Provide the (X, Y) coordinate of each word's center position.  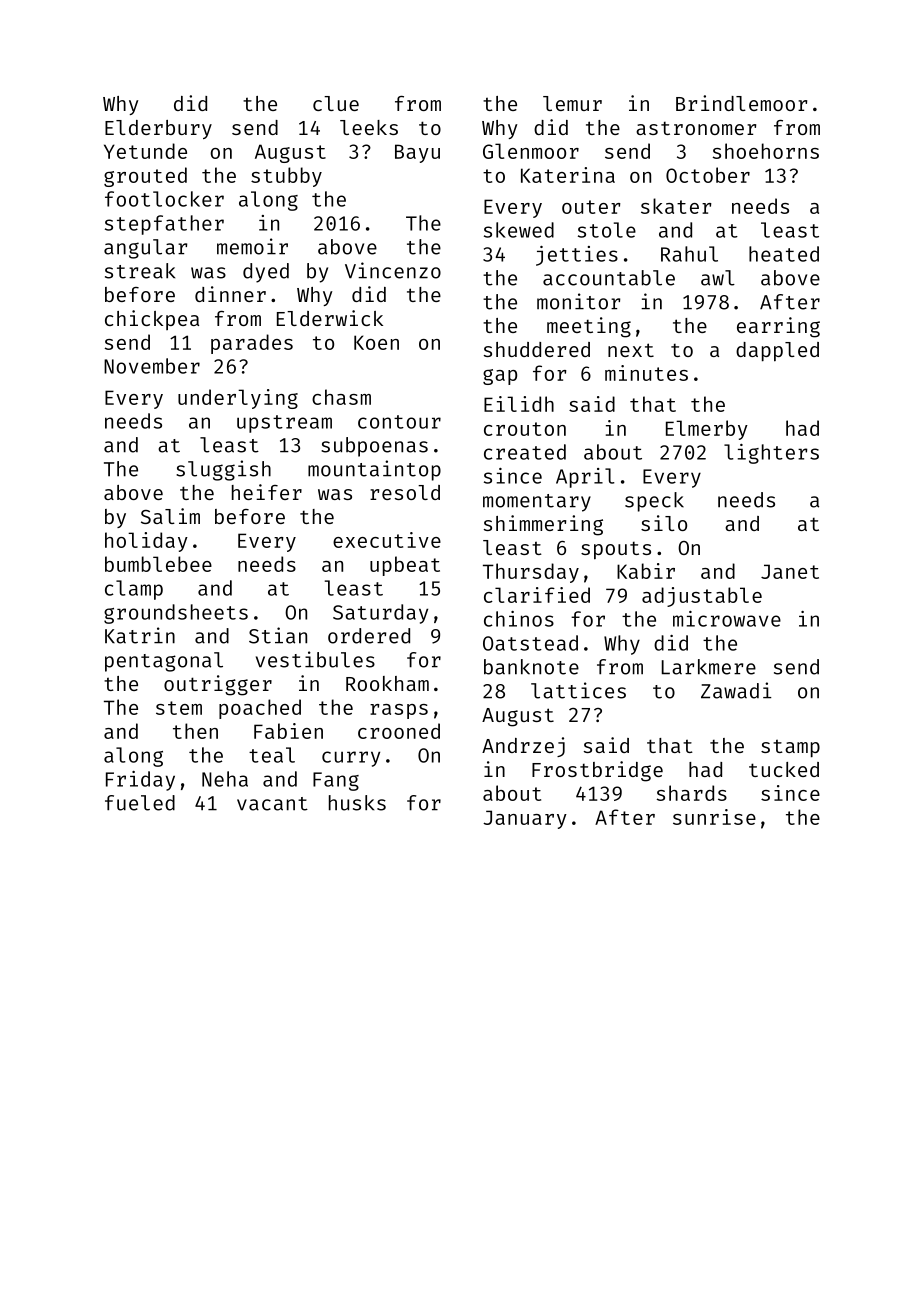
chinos (519, 619)
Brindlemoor (741, 103)
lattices (578, 690)
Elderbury (158, 129)
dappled (777, 352)
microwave (727, 619)
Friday (140, 781)
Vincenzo (393, 270)
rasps (399, 711)
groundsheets (176, 614)
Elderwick (330, 318)
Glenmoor (531, 151)
